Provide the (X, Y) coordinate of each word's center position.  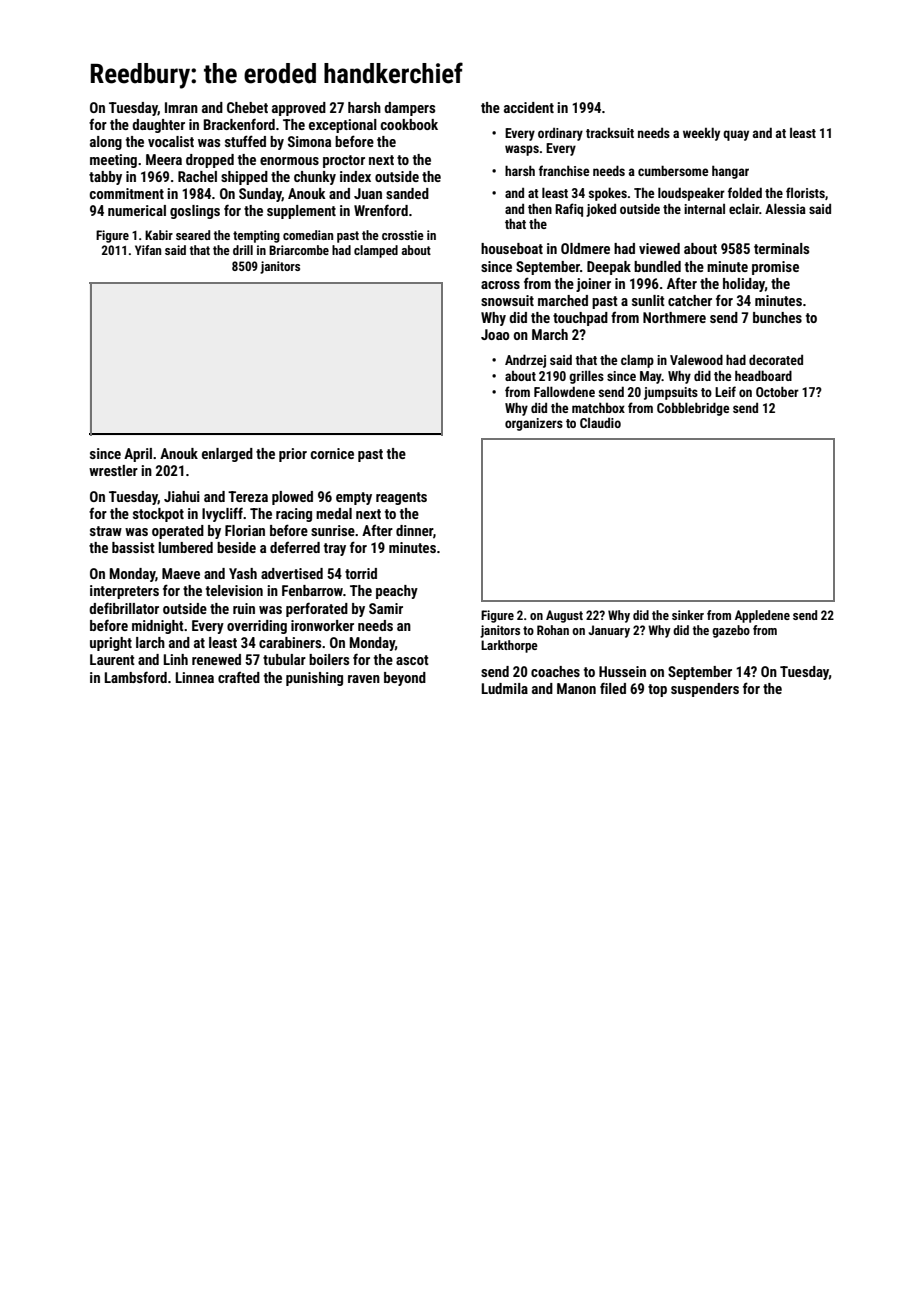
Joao (495, 334)
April (138, 455)
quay (736, 135)
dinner (414, 530)
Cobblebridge (693, 409)
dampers (409, 109)
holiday (744, 285)
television (234, 590)
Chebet (247, 107)
